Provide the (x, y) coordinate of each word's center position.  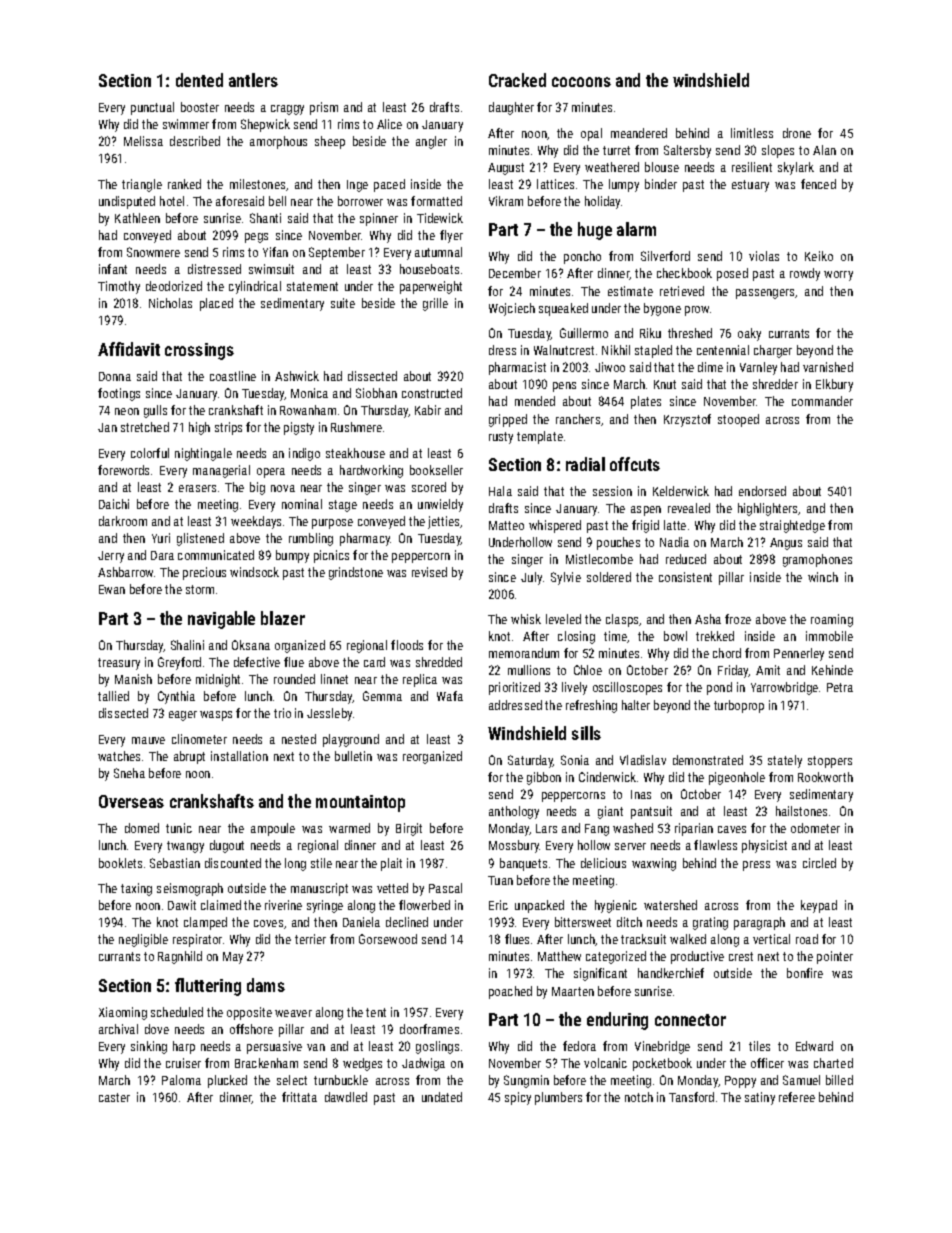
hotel (172, 201)
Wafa (450, 696)
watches (119, 756)
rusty (501, 438)
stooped (738, 420)
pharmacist (517, 368)
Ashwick (297, 376)
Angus (786, 544)
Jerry (111, 557)
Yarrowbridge (784, 688)
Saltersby (687, 151)
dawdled (346, 1097)
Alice (389, 124)
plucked (227, 1081)
